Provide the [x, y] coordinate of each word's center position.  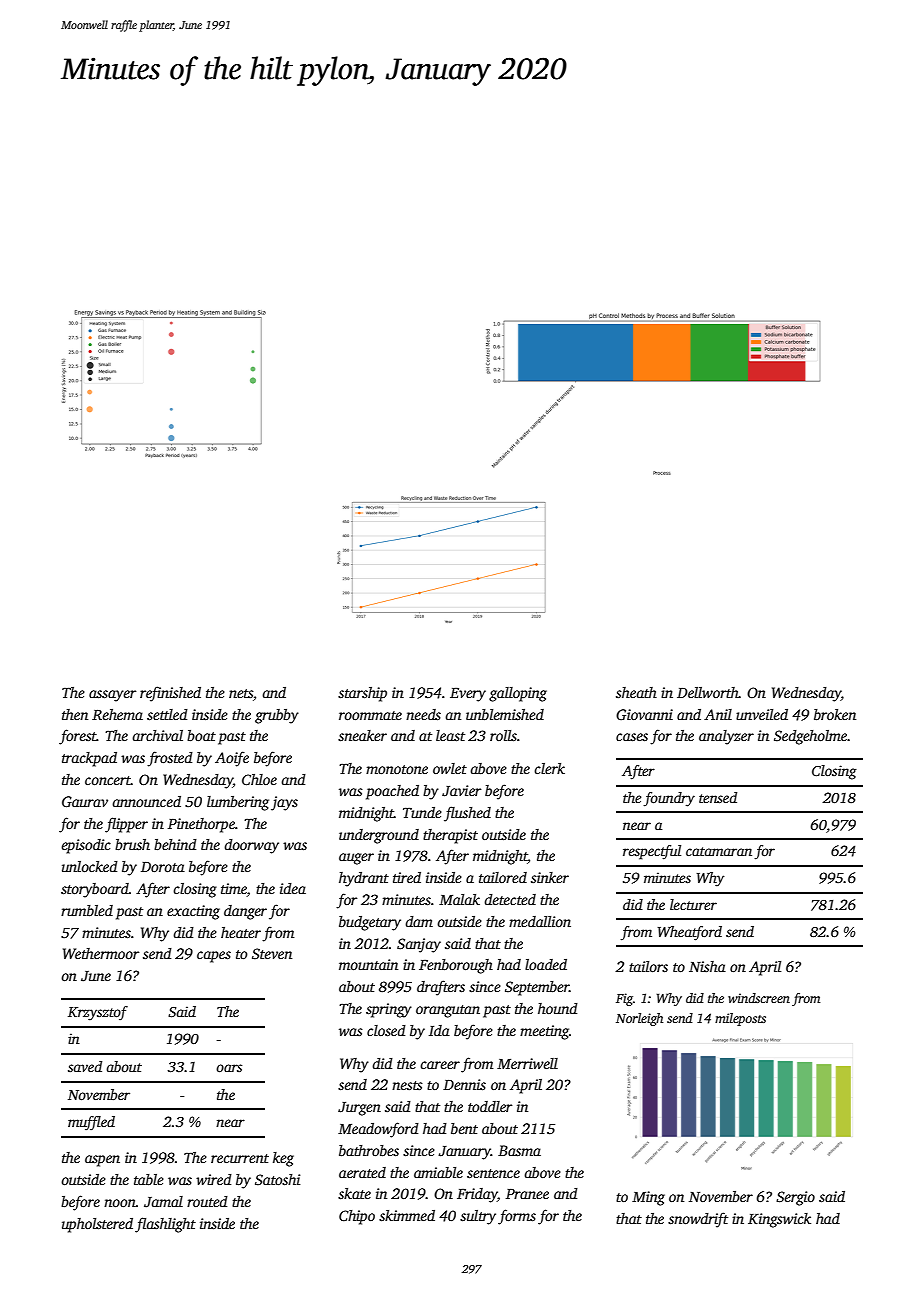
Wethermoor [101, 953]
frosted [170, 759]
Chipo [357, 1217]
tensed [718, 797]
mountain [368, 964]
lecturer [693, 904]
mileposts [740, 1019]
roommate [370, 715]
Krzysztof [98, 1013]
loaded [546, 964]
